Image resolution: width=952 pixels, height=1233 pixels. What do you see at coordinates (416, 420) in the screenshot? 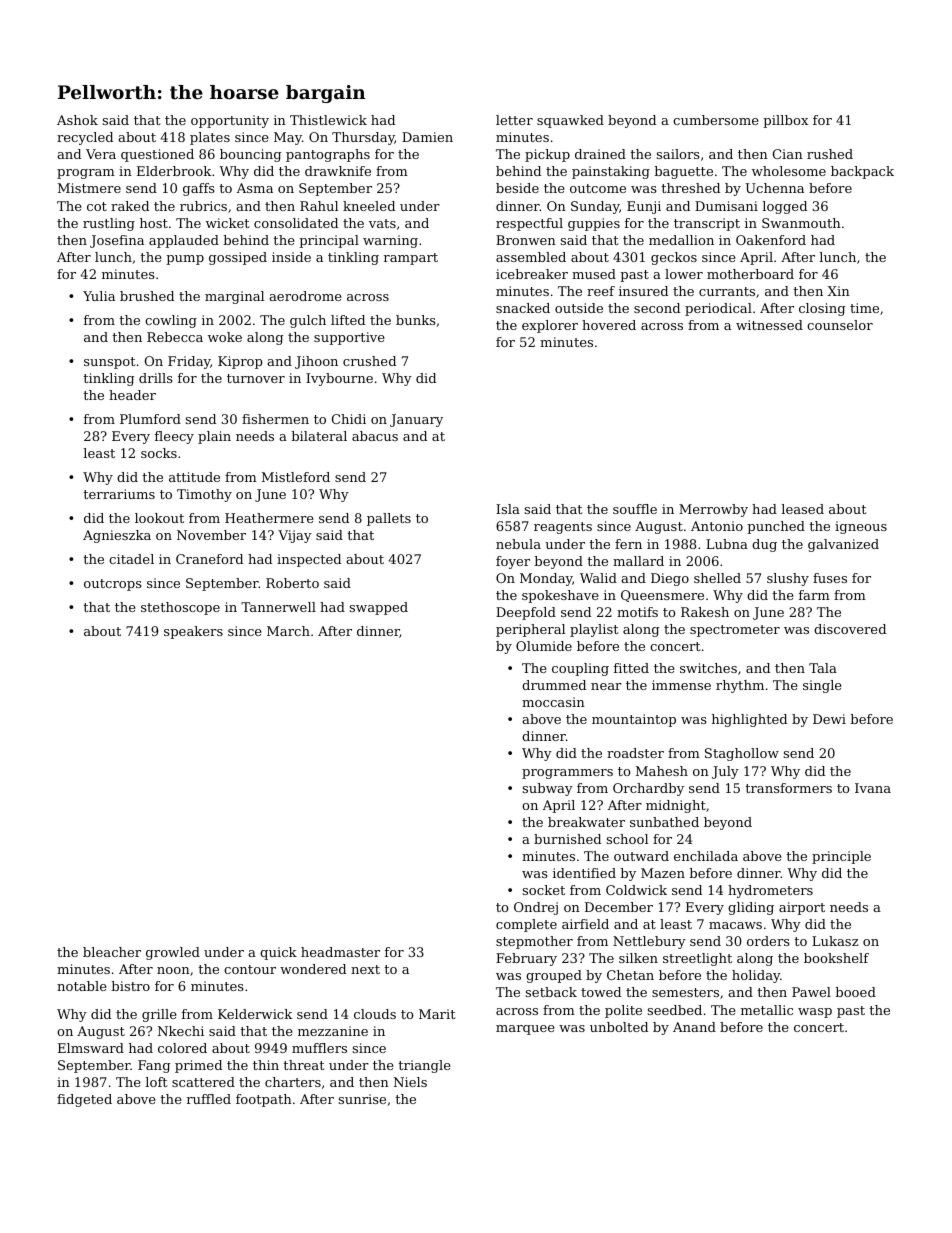
I see `January` at bounding box center [416, 420].
